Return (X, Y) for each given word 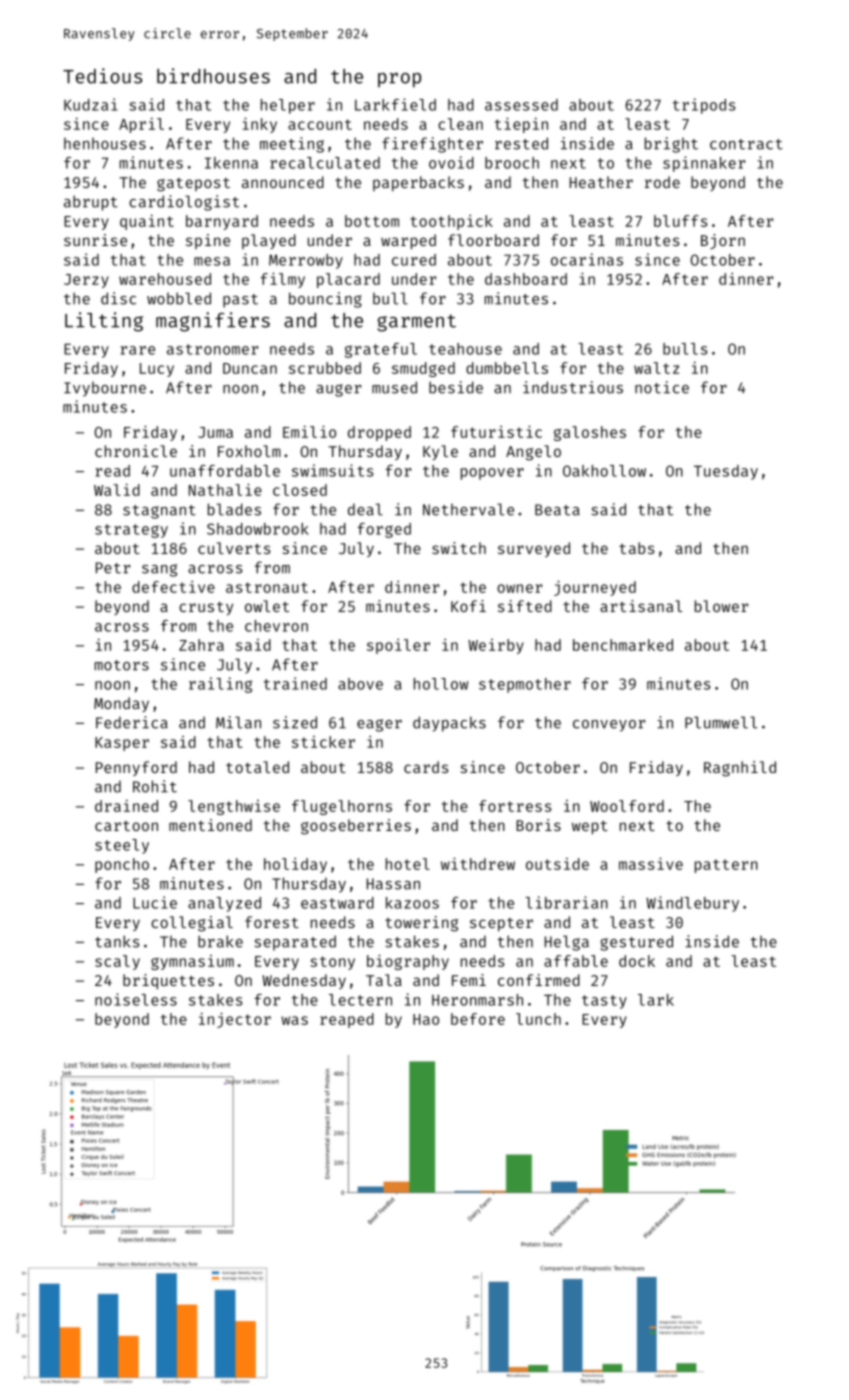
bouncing (325, 300)
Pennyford (136, 768)
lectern (360, 1000)
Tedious (102, 76)
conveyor (609, 726)
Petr (113, 568)
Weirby (496, 646)
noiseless (136, 999)
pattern (726, 866)
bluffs (681, 221)
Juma (215, 432)
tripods (704, 106)
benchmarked (623, 645)
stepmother (525, 685)
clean (460, 124)
